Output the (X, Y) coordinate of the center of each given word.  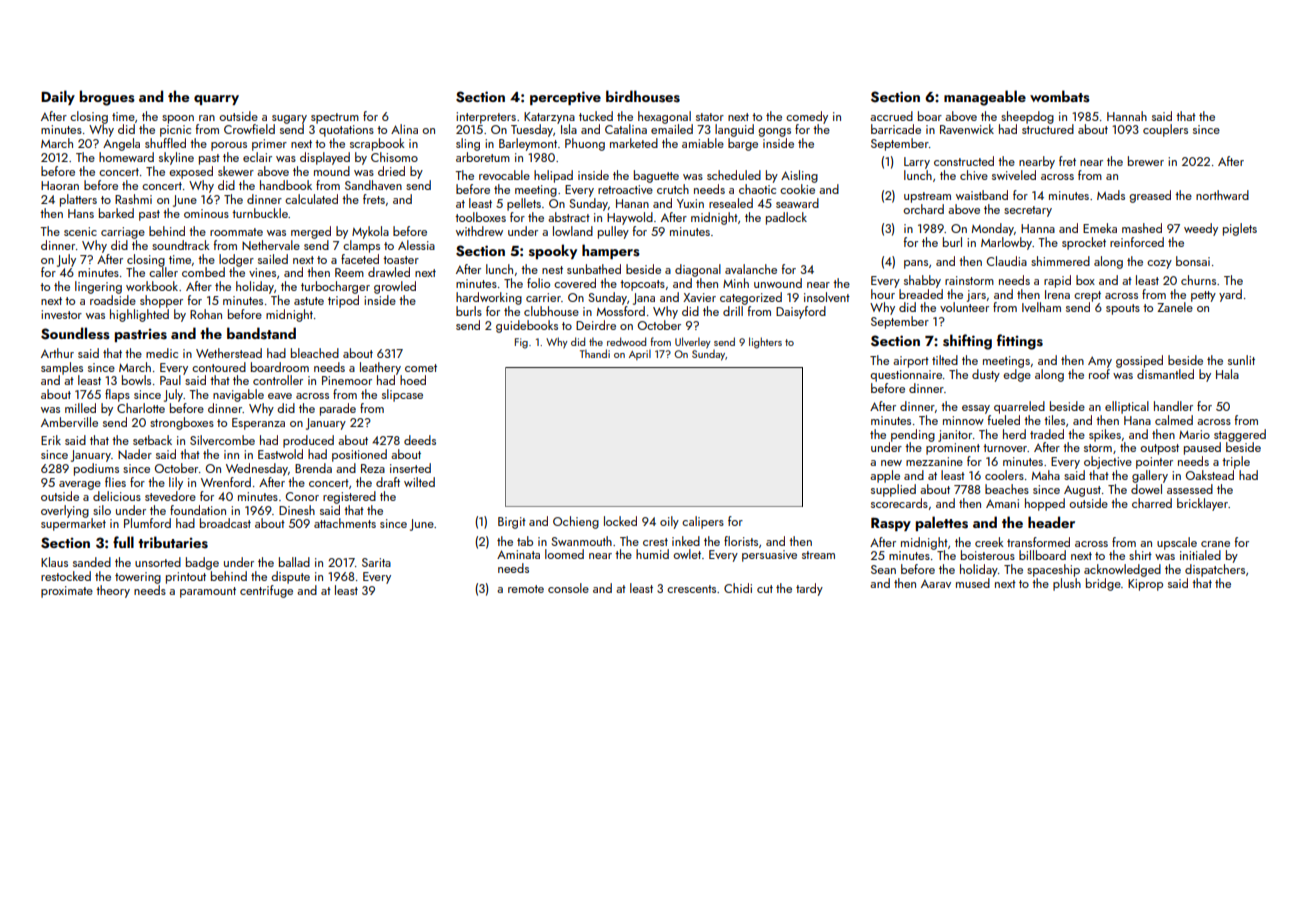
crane (1215, 544)
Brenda (313, 468)
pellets (524, 204)
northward (1222, 195)
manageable (985, 98)
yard (1230, 295)
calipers (703, 522)
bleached (315, 353)
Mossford (621, 311)
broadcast (225, 523)
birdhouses (643, 96)
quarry (216, 100)
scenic (80, 231)
